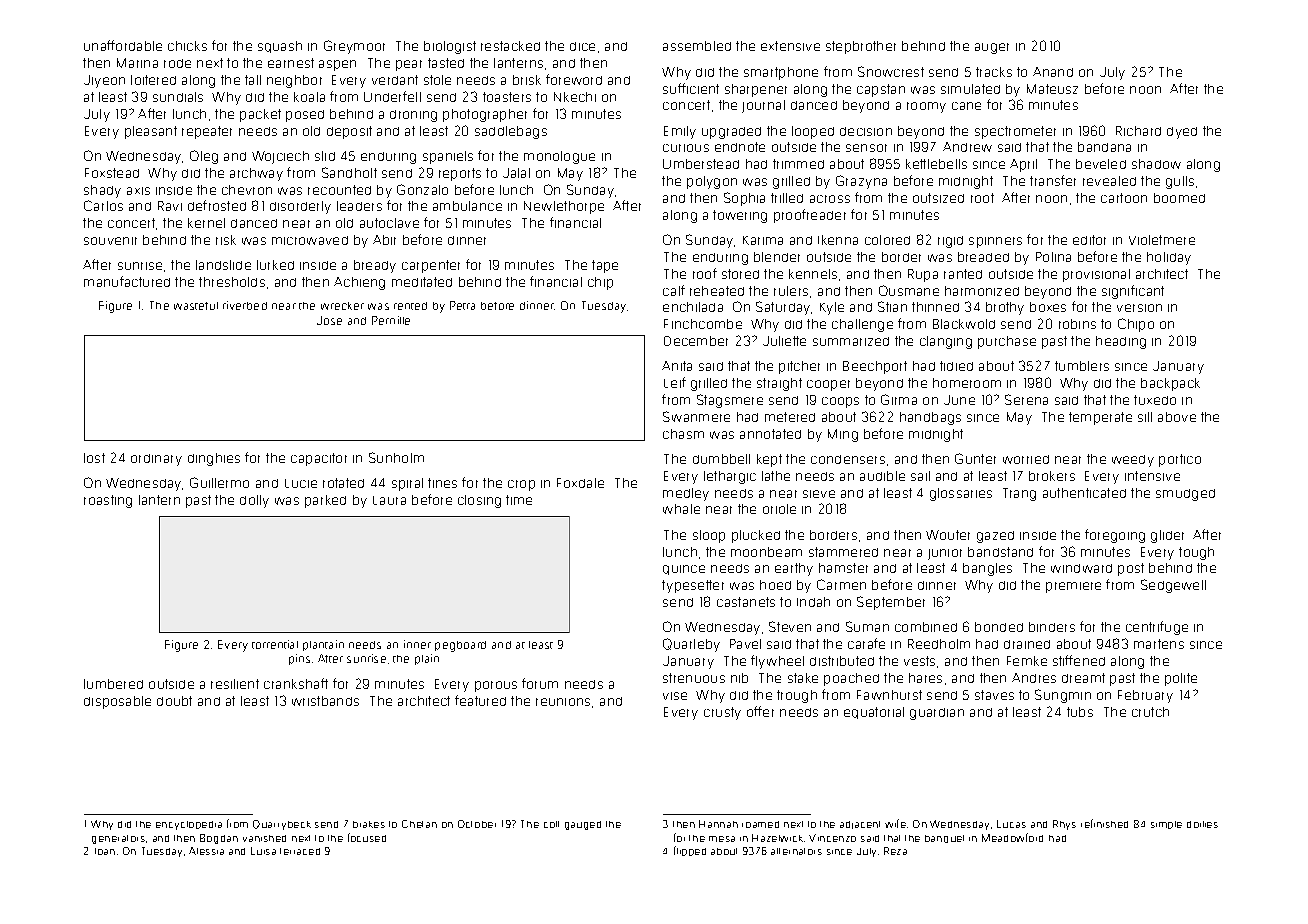 The image size is (1308, 924). I want to click on summarized, so click(851, 341).
